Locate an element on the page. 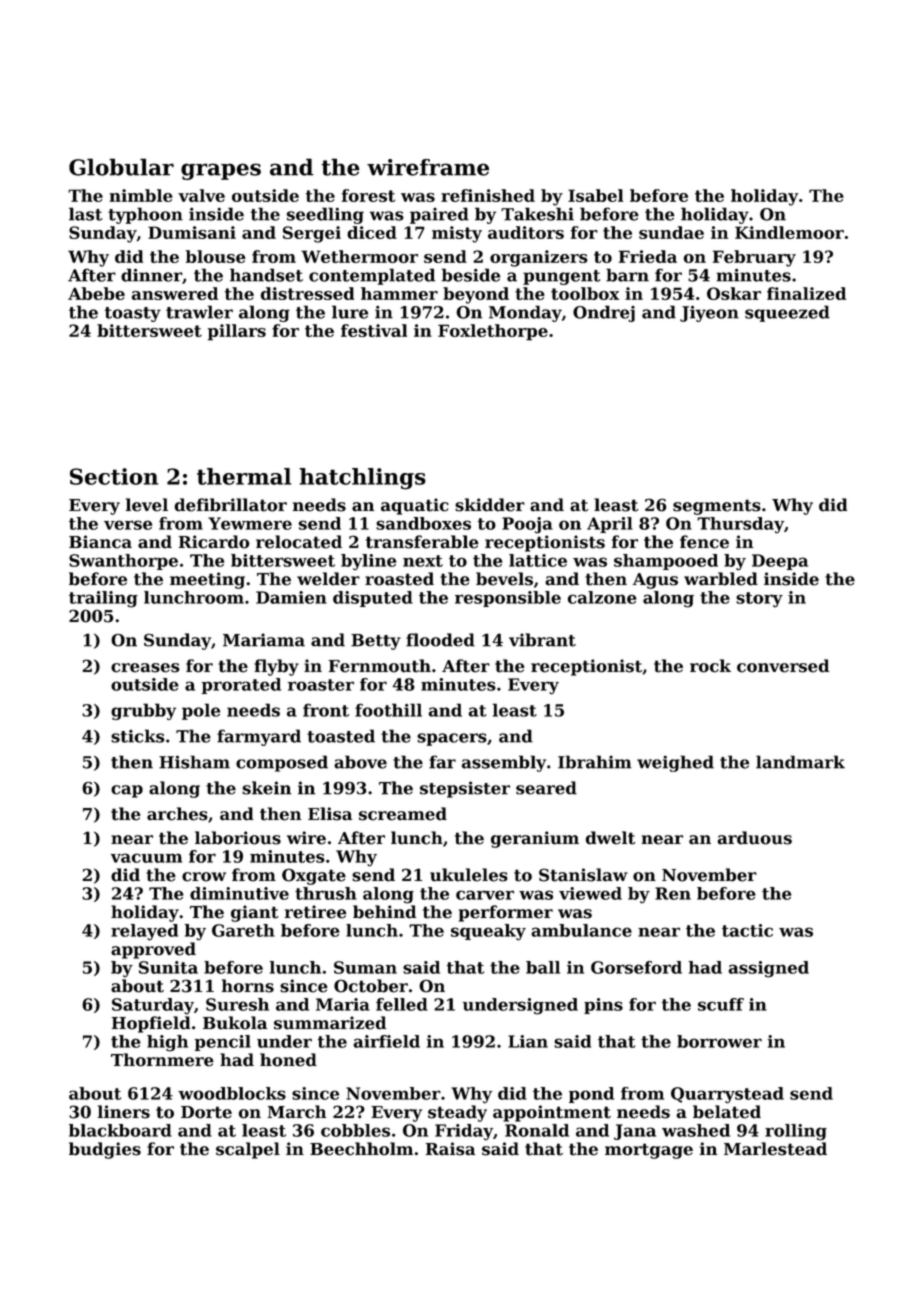  creases is located at coordinates (145, 668).
